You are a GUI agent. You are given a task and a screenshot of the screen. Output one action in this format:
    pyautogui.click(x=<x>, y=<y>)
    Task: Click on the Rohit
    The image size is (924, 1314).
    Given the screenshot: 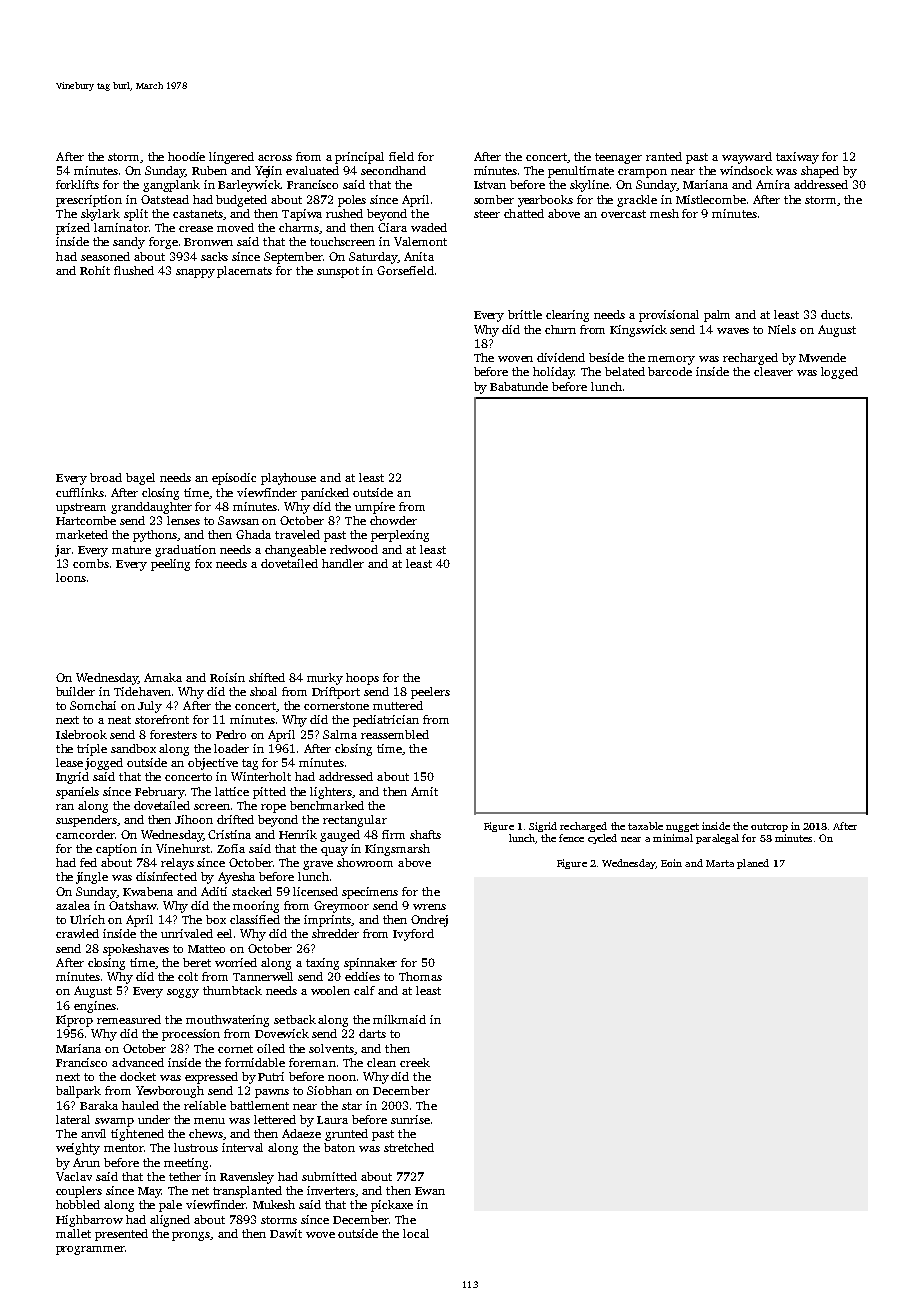 What is the action you would take?
    pyautogui.click(x=95, y=270)
